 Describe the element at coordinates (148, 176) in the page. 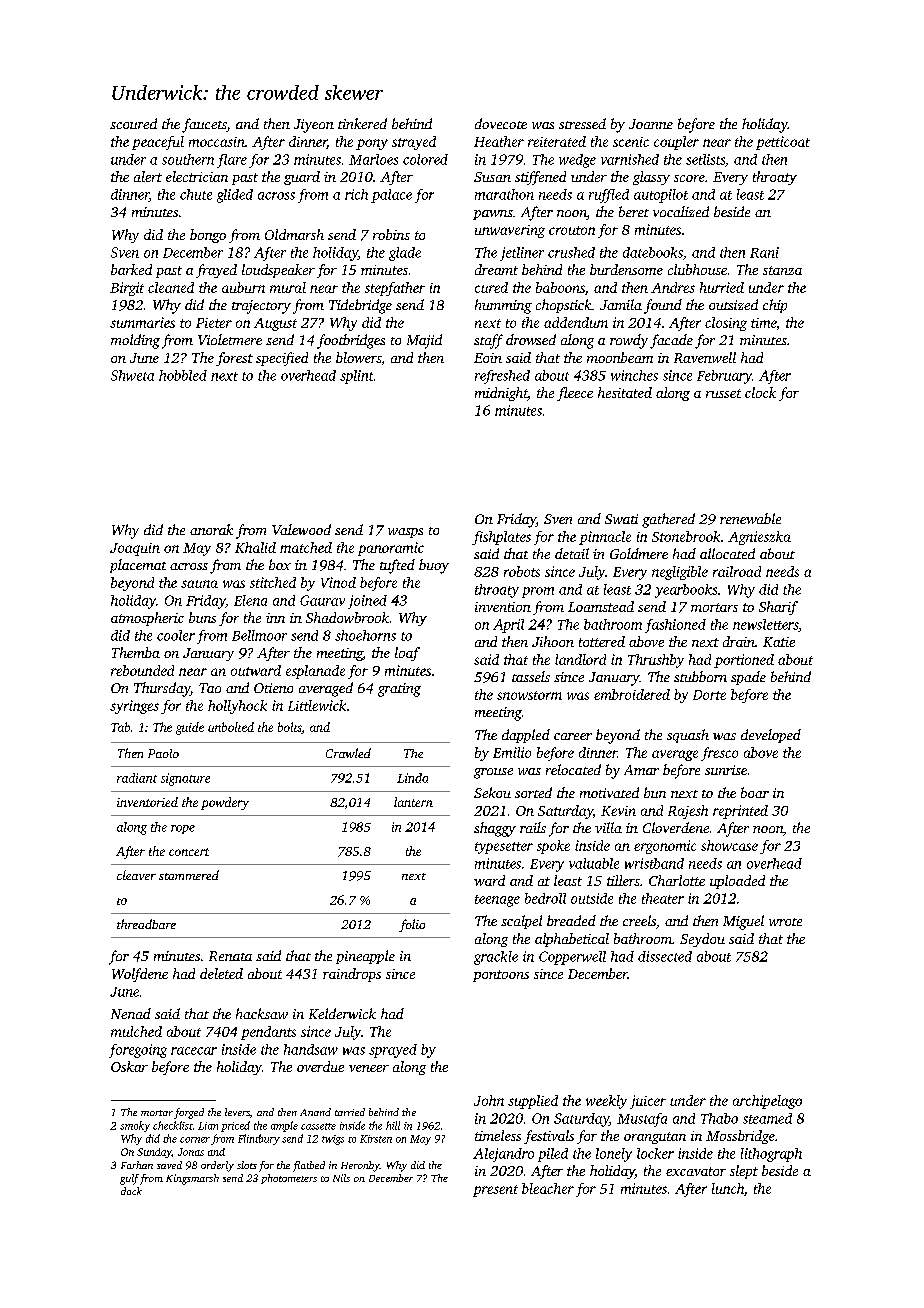

I see `alert` at that location.
